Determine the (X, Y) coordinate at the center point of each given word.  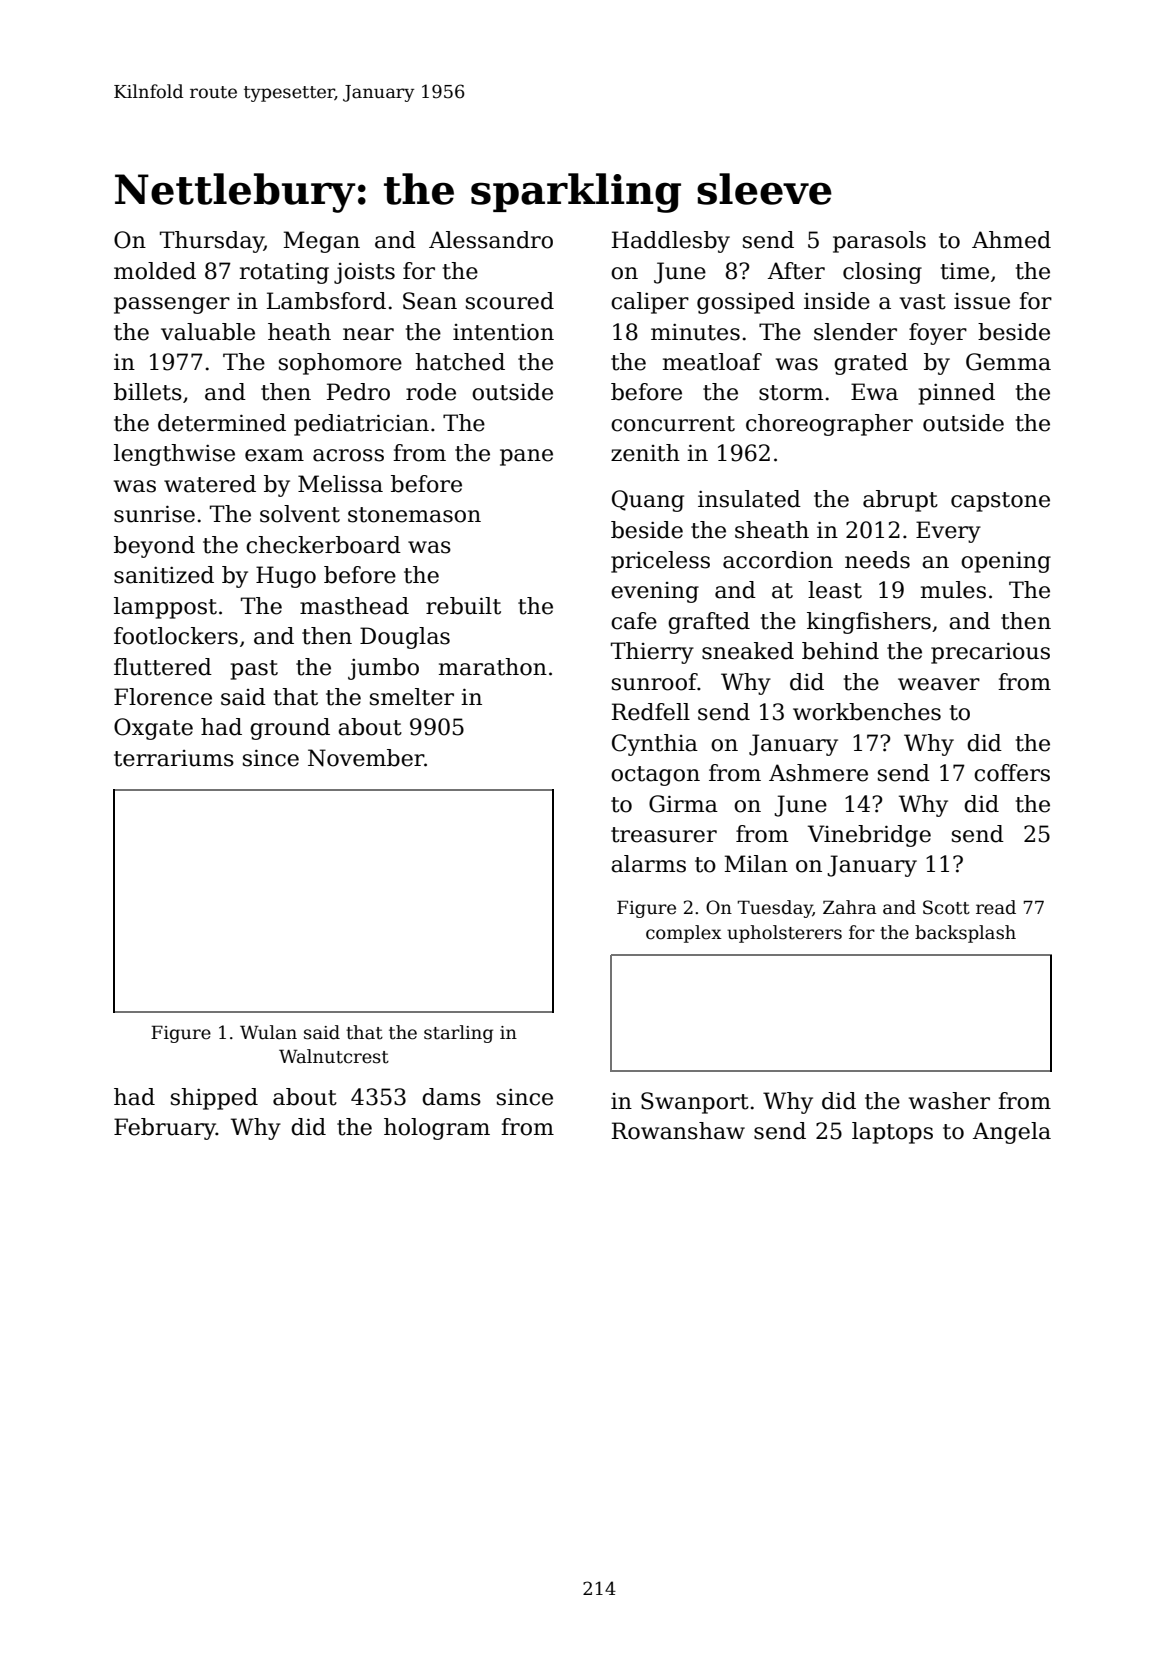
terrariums (174, 758)
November (366, 758)
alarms (648, 864)
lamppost (165, 608)
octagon (655, 776)
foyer (938, 334)
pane (526, 457)
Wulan (268, 1032)
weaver (939, 684)
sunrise (154, 514)
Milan (756, 864)
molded (155, 271)
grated (871, 364)
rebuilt (463, 606)
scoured (510, 301)
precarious (990, 653)
